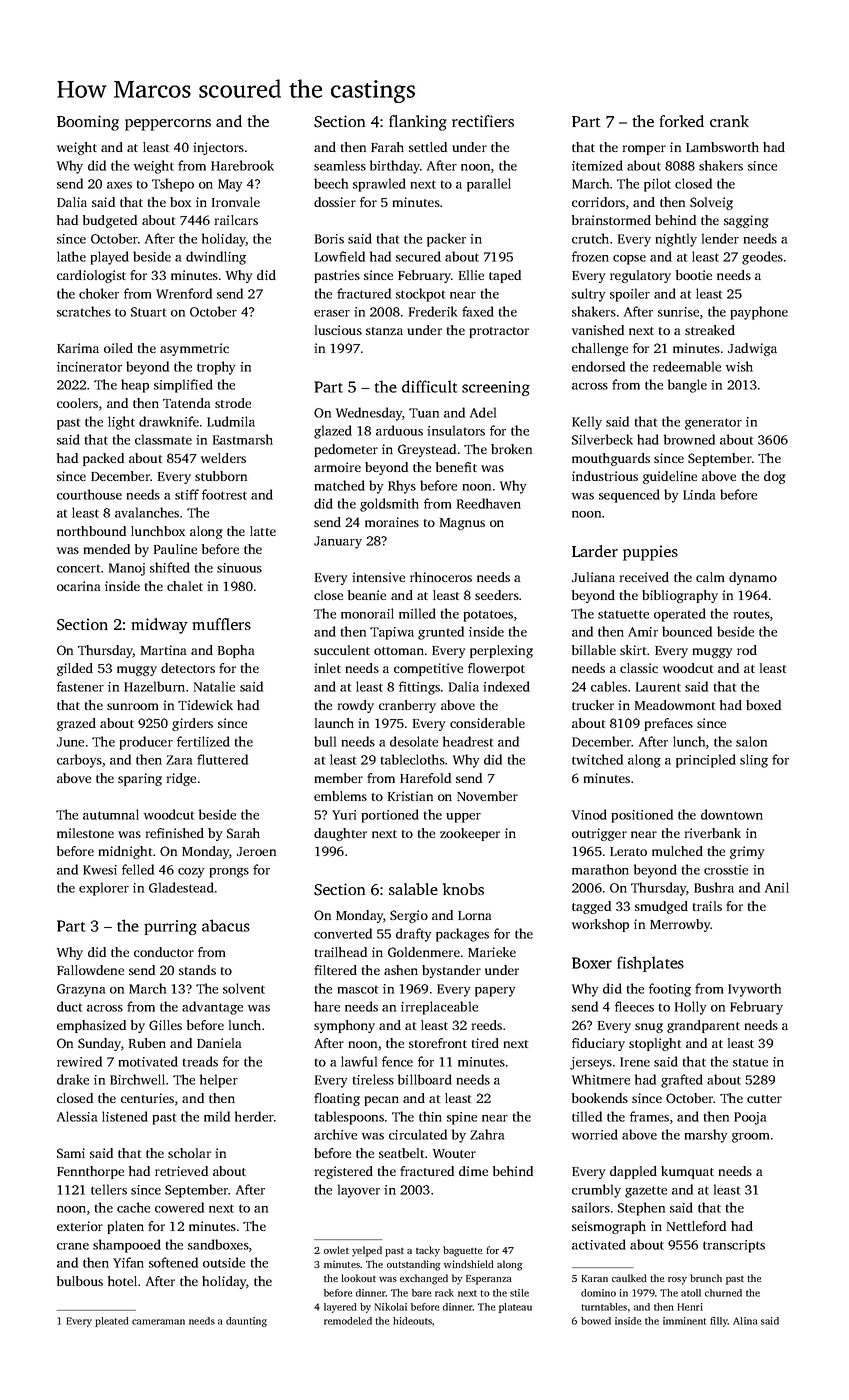 The image size is (849, 1400). Describe the element at coordinates (764, 1099) in the image. I see `cutter` at that location.
